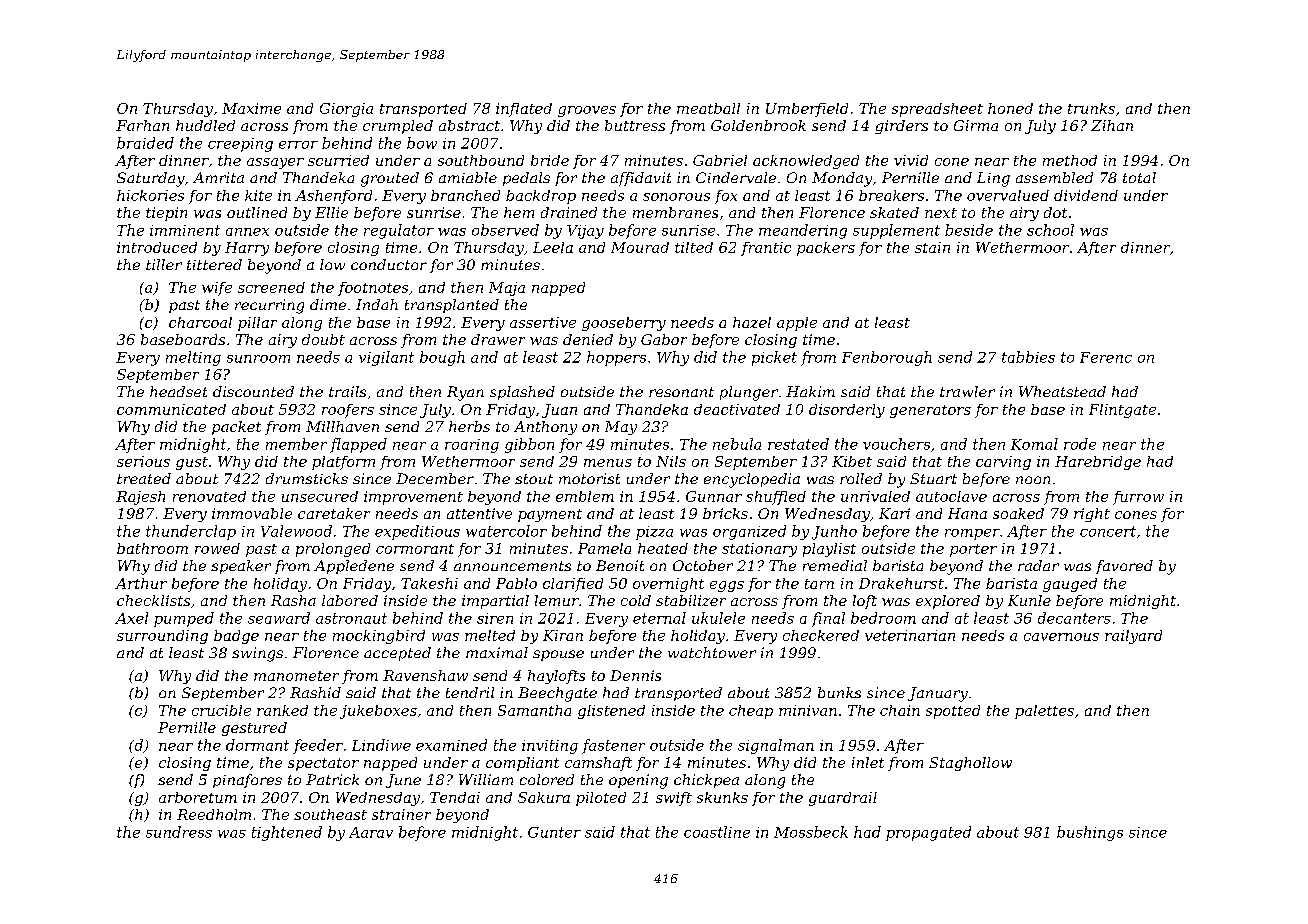  Describe the element at coordinates (218, 177) in the screenshot. I see `Amrita` at that location.
